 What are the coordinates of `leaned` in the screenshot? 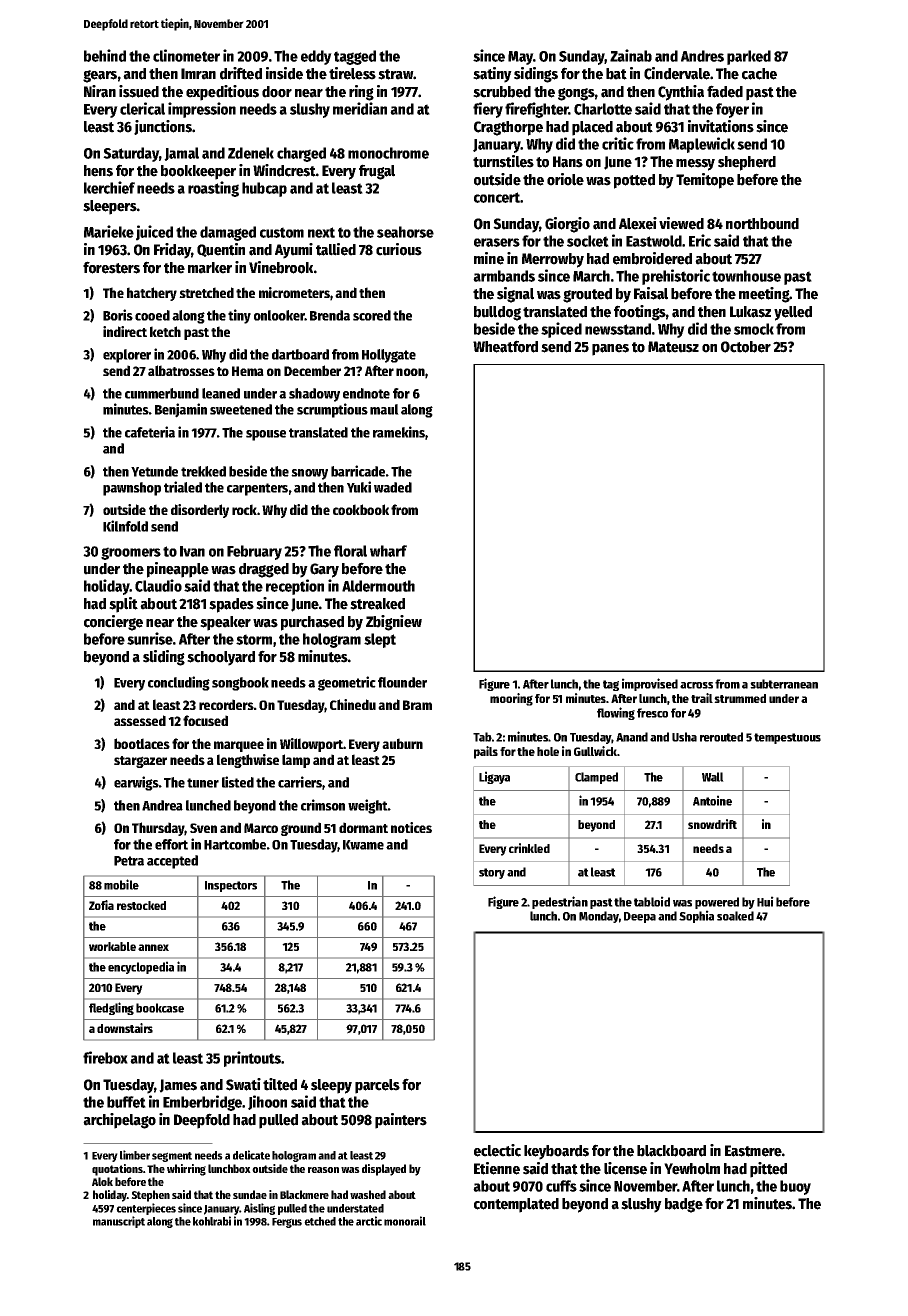 It's located at (221, 393).
